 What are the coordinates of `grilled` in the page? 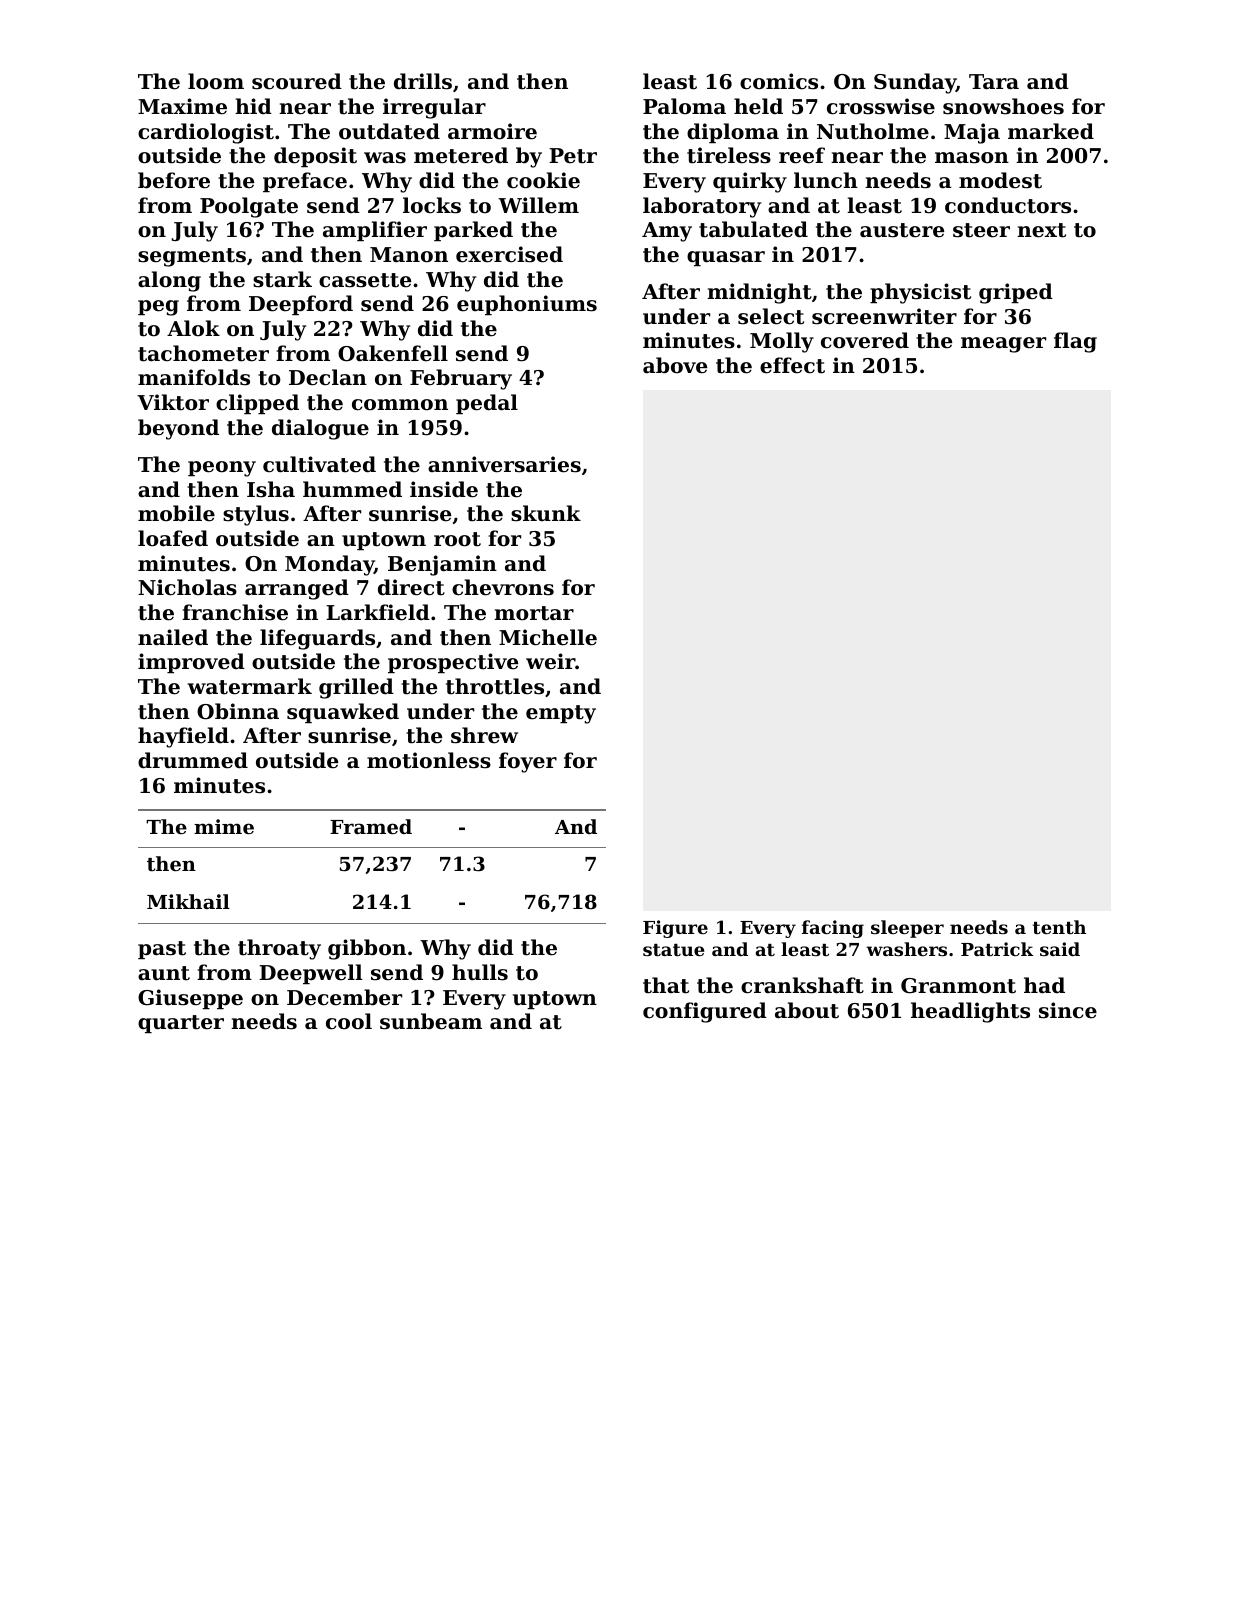 It's located at (356, 688).
